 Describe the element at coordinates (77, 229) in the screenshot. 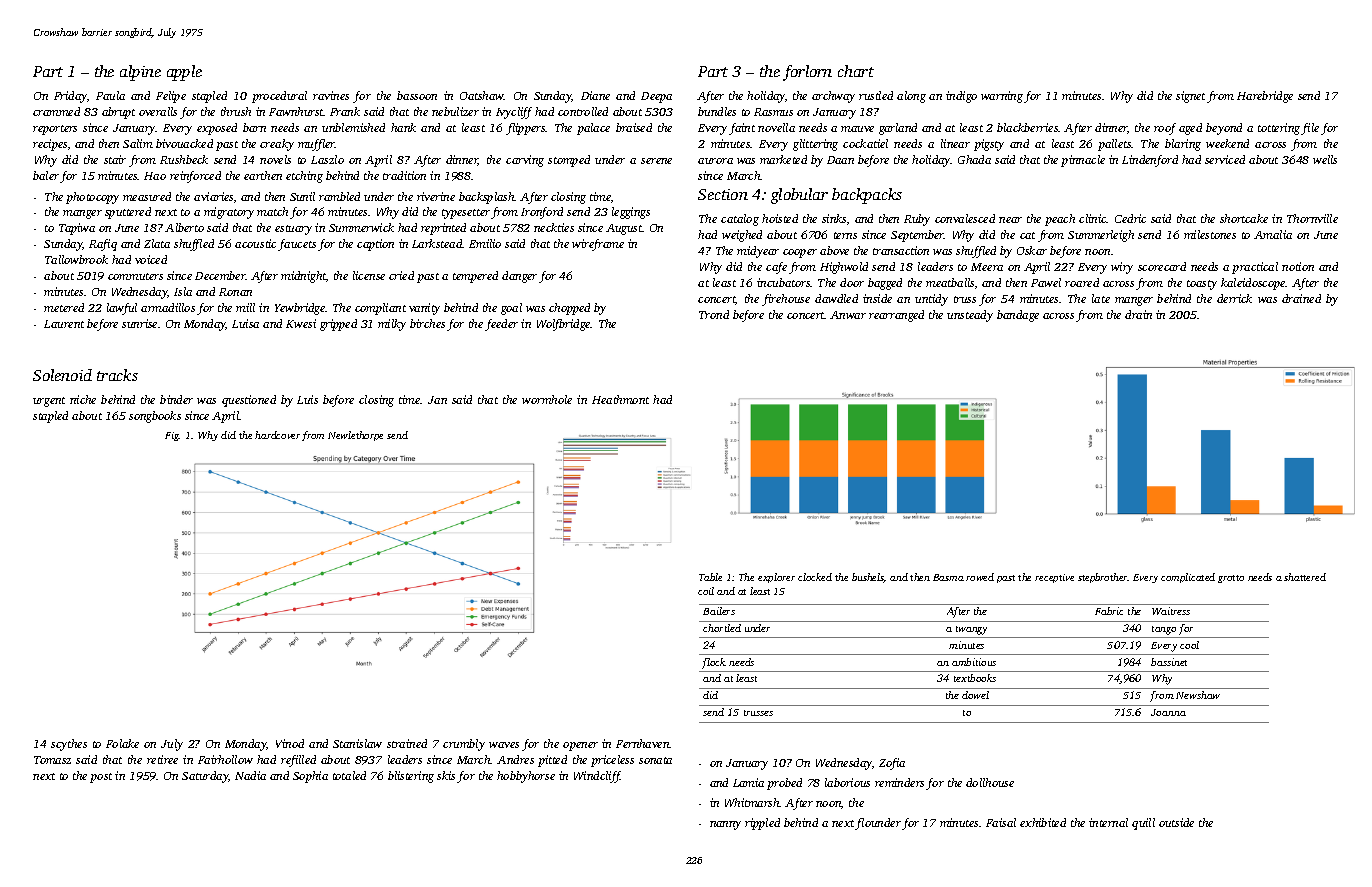

I see `Tapiwa` at that location.
